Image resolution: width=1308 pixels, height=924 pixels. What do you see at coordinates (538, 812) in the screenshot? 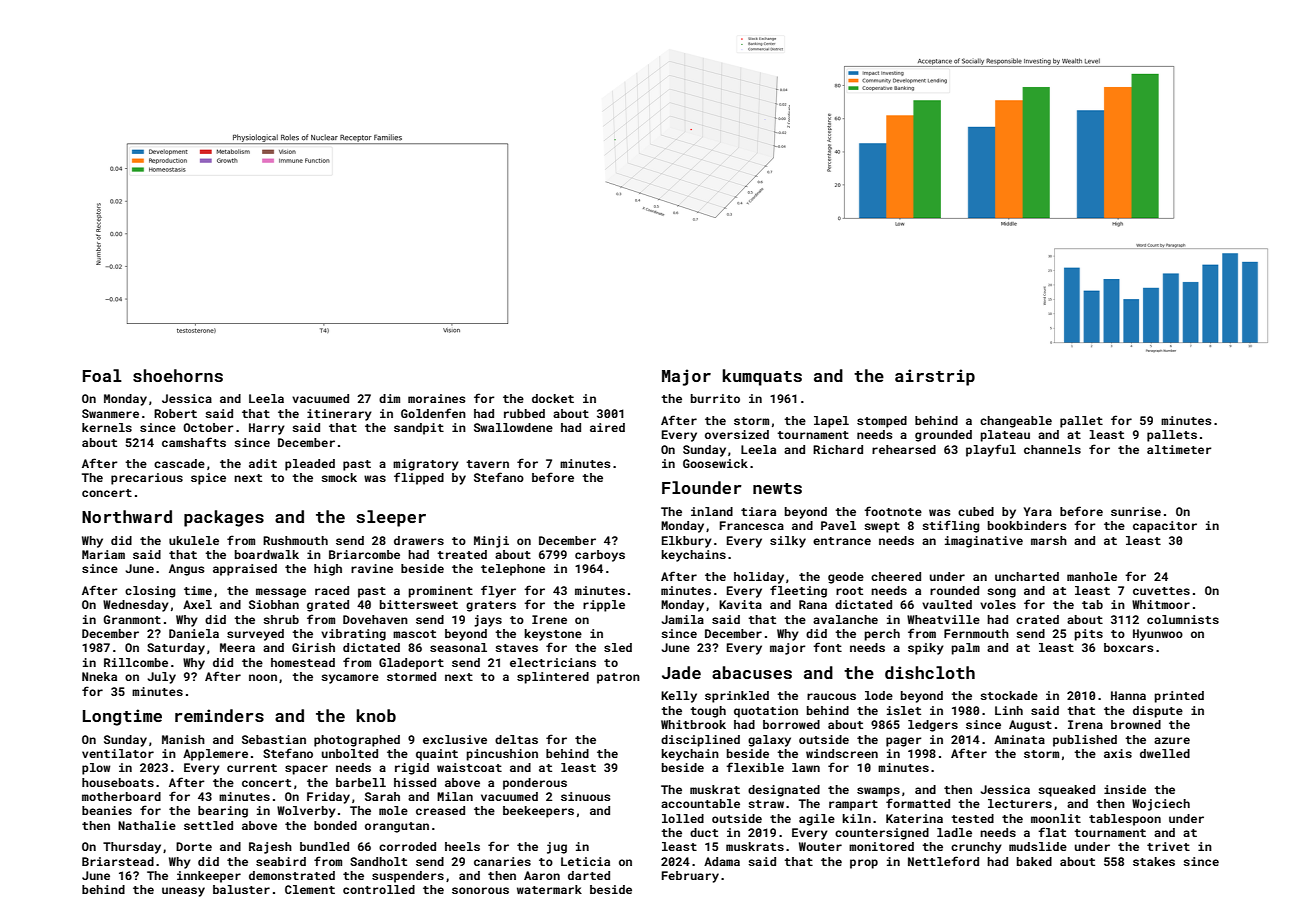
I see `beekeepers` at bounding box center [538, 812].
